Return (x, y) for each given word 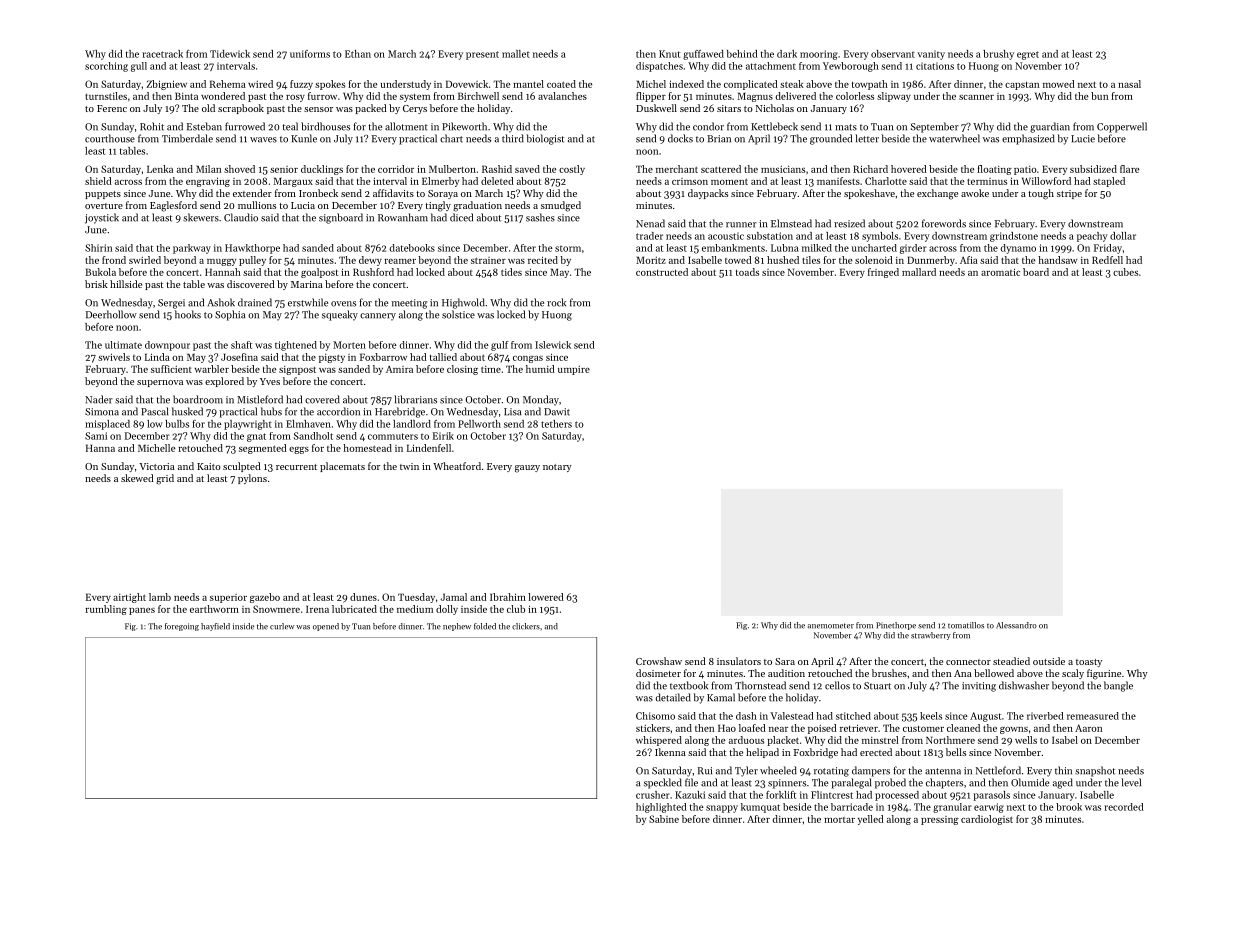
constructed (662, 272)
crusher (653, 795)
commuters (393, 436)
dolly (447, 610)
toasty (1089, 663)
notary (557, 468)
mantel (528, 84)
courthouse (110, 138)
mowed (1059, 84)
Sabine (664, 819)
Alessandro (1016, 625)
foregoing (182, 627)
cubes (1125, 272)
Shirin (98, 248)
